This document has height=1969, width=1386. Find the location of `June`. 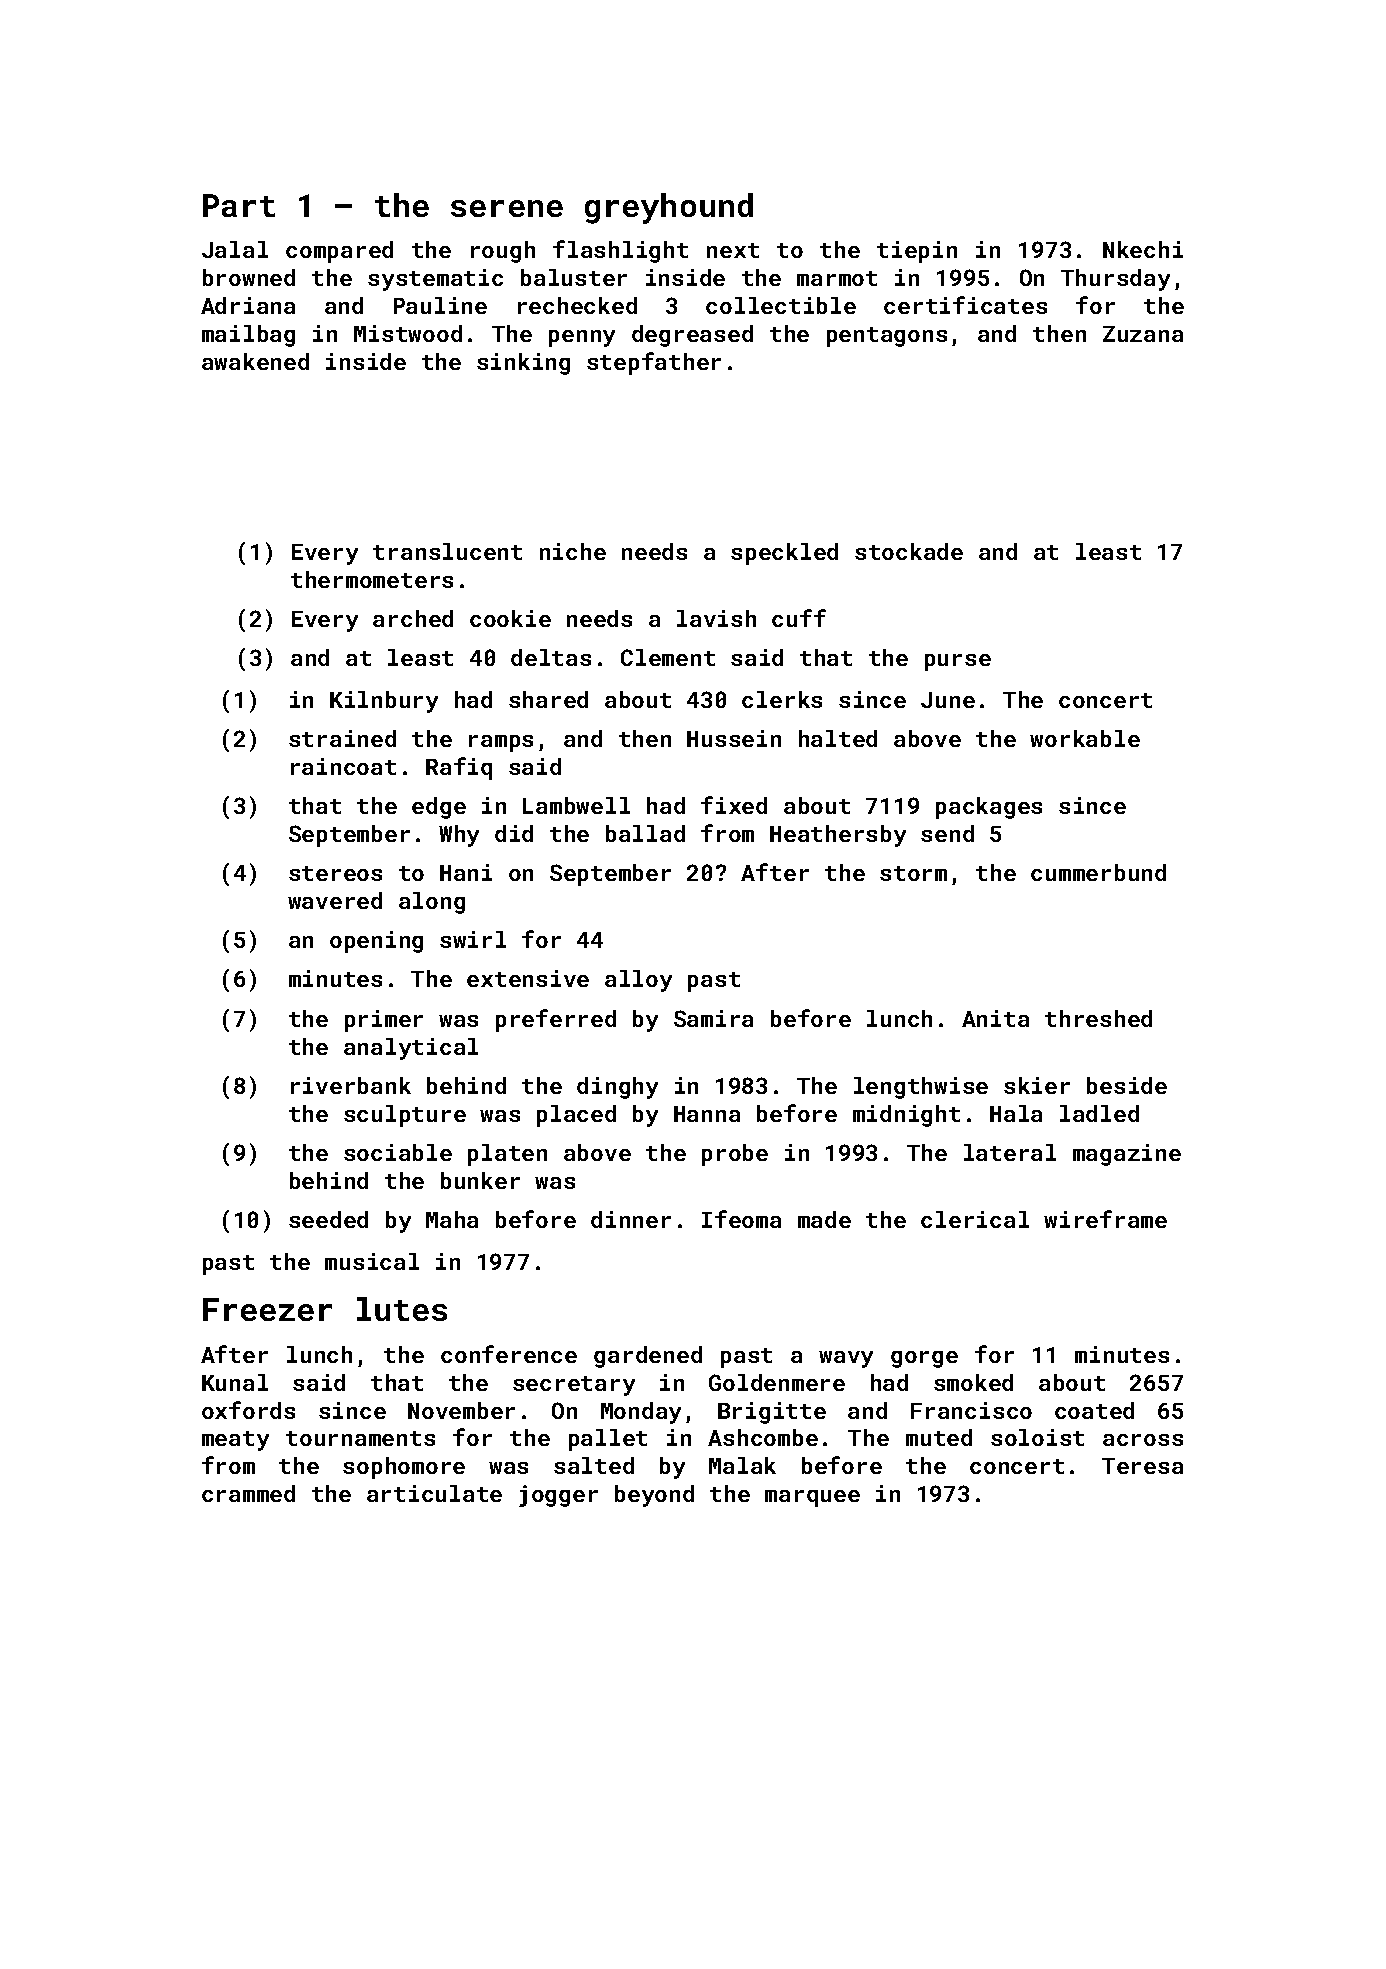

June is located at coordinates (948, 700).
